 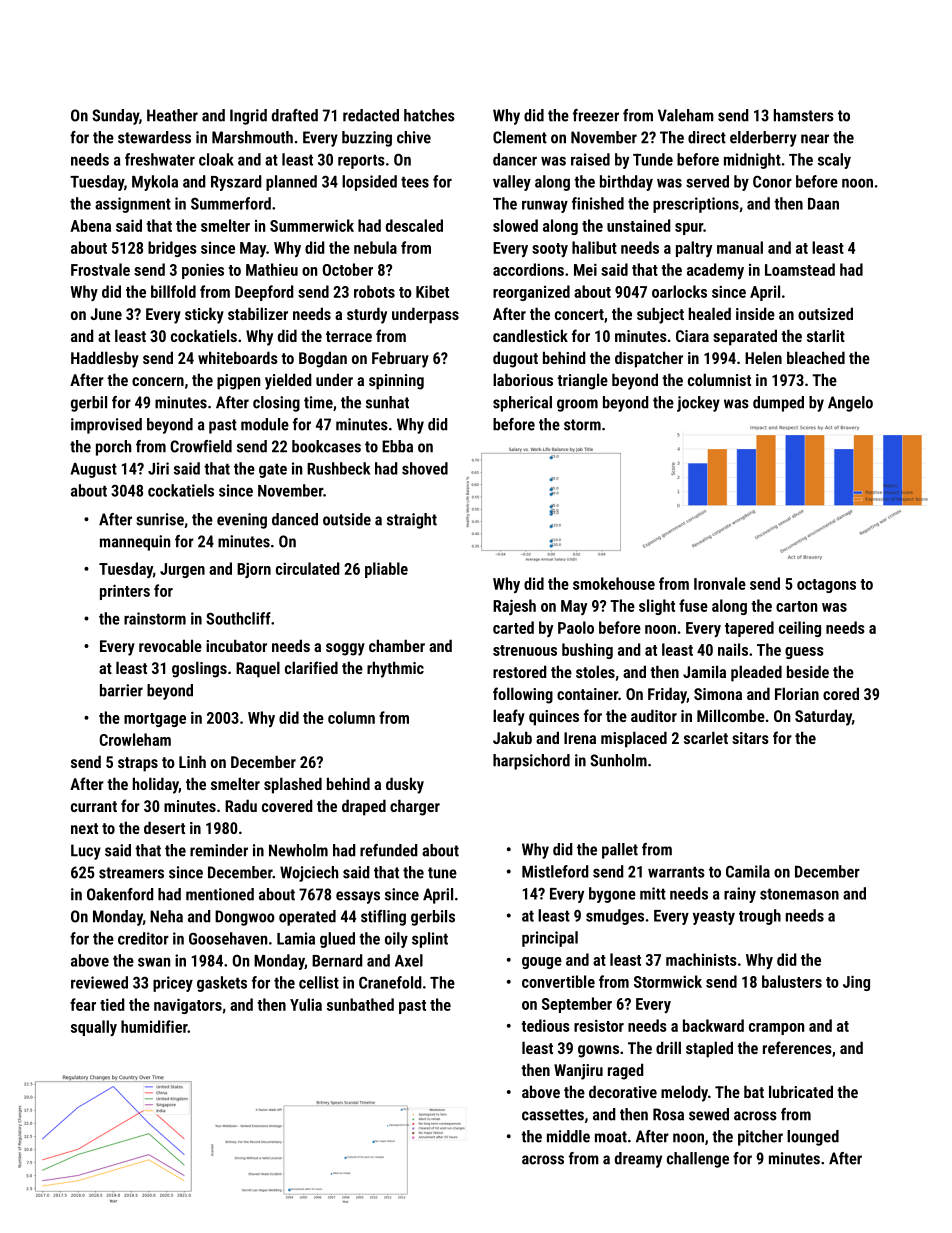 What do you see at coordinates (106, 426) in the screenshot?
I see `improvised` at bounding box center [106, 426].
